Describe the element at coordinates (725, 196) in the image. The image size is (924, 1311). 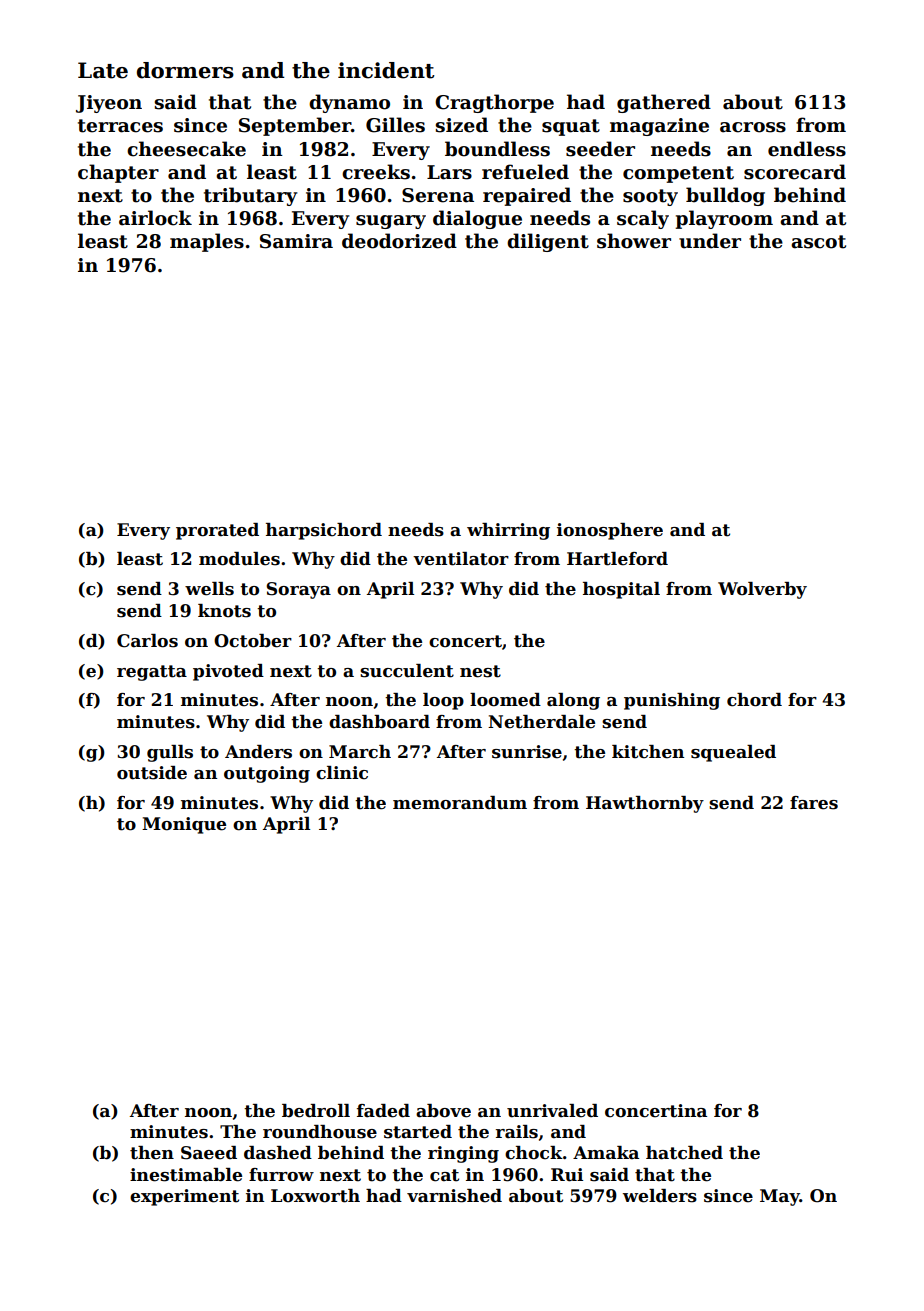
I see `bulldog` at that location.
